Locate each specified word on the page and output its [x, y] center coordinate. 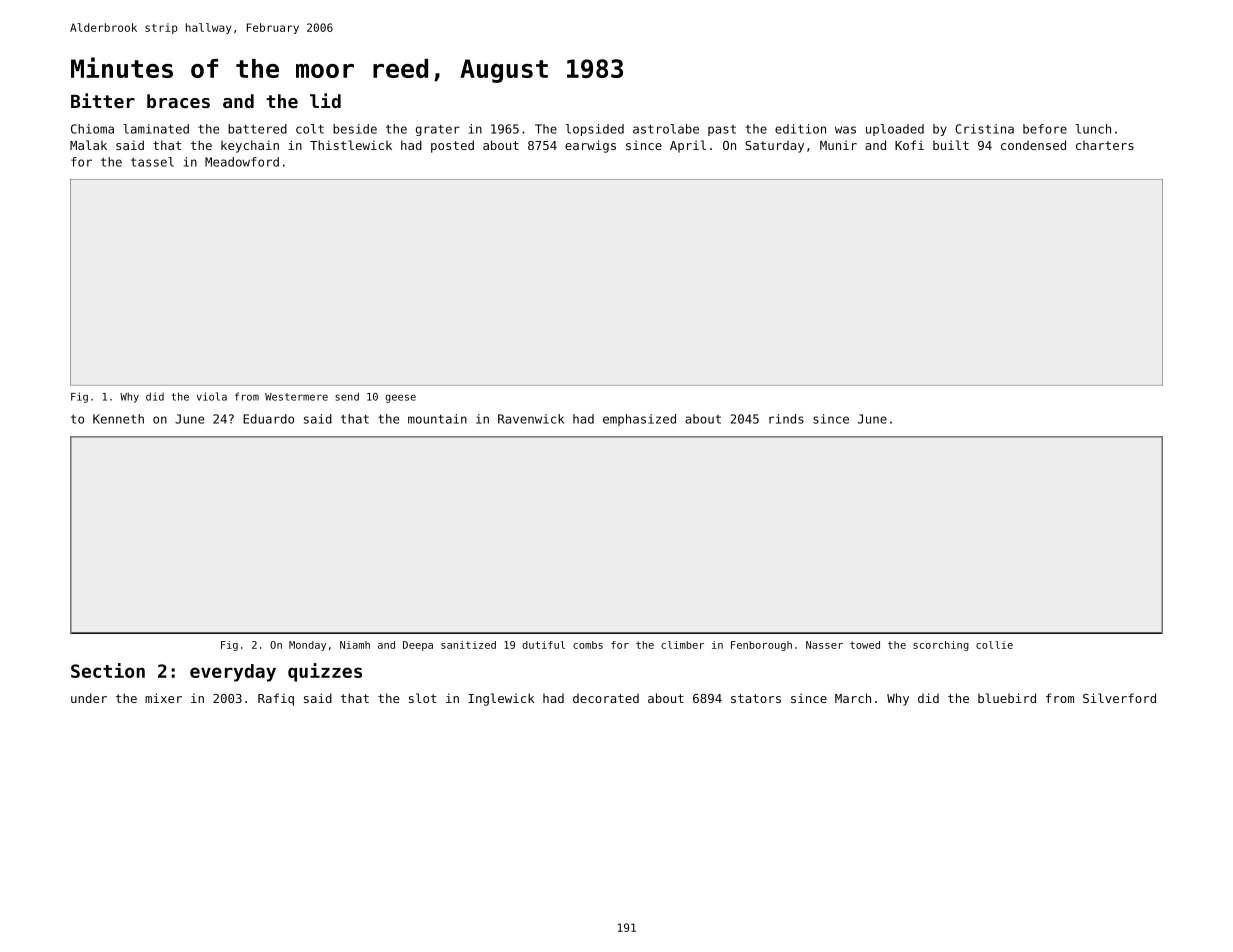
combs [588, 645]
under [89, 698]
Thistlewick [351, 145]
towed [865, 645]
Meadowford [242, 162]
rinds [786, 419]
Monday [307, 646]
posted [452, 146]
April [688, 146]
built [951, 145]
